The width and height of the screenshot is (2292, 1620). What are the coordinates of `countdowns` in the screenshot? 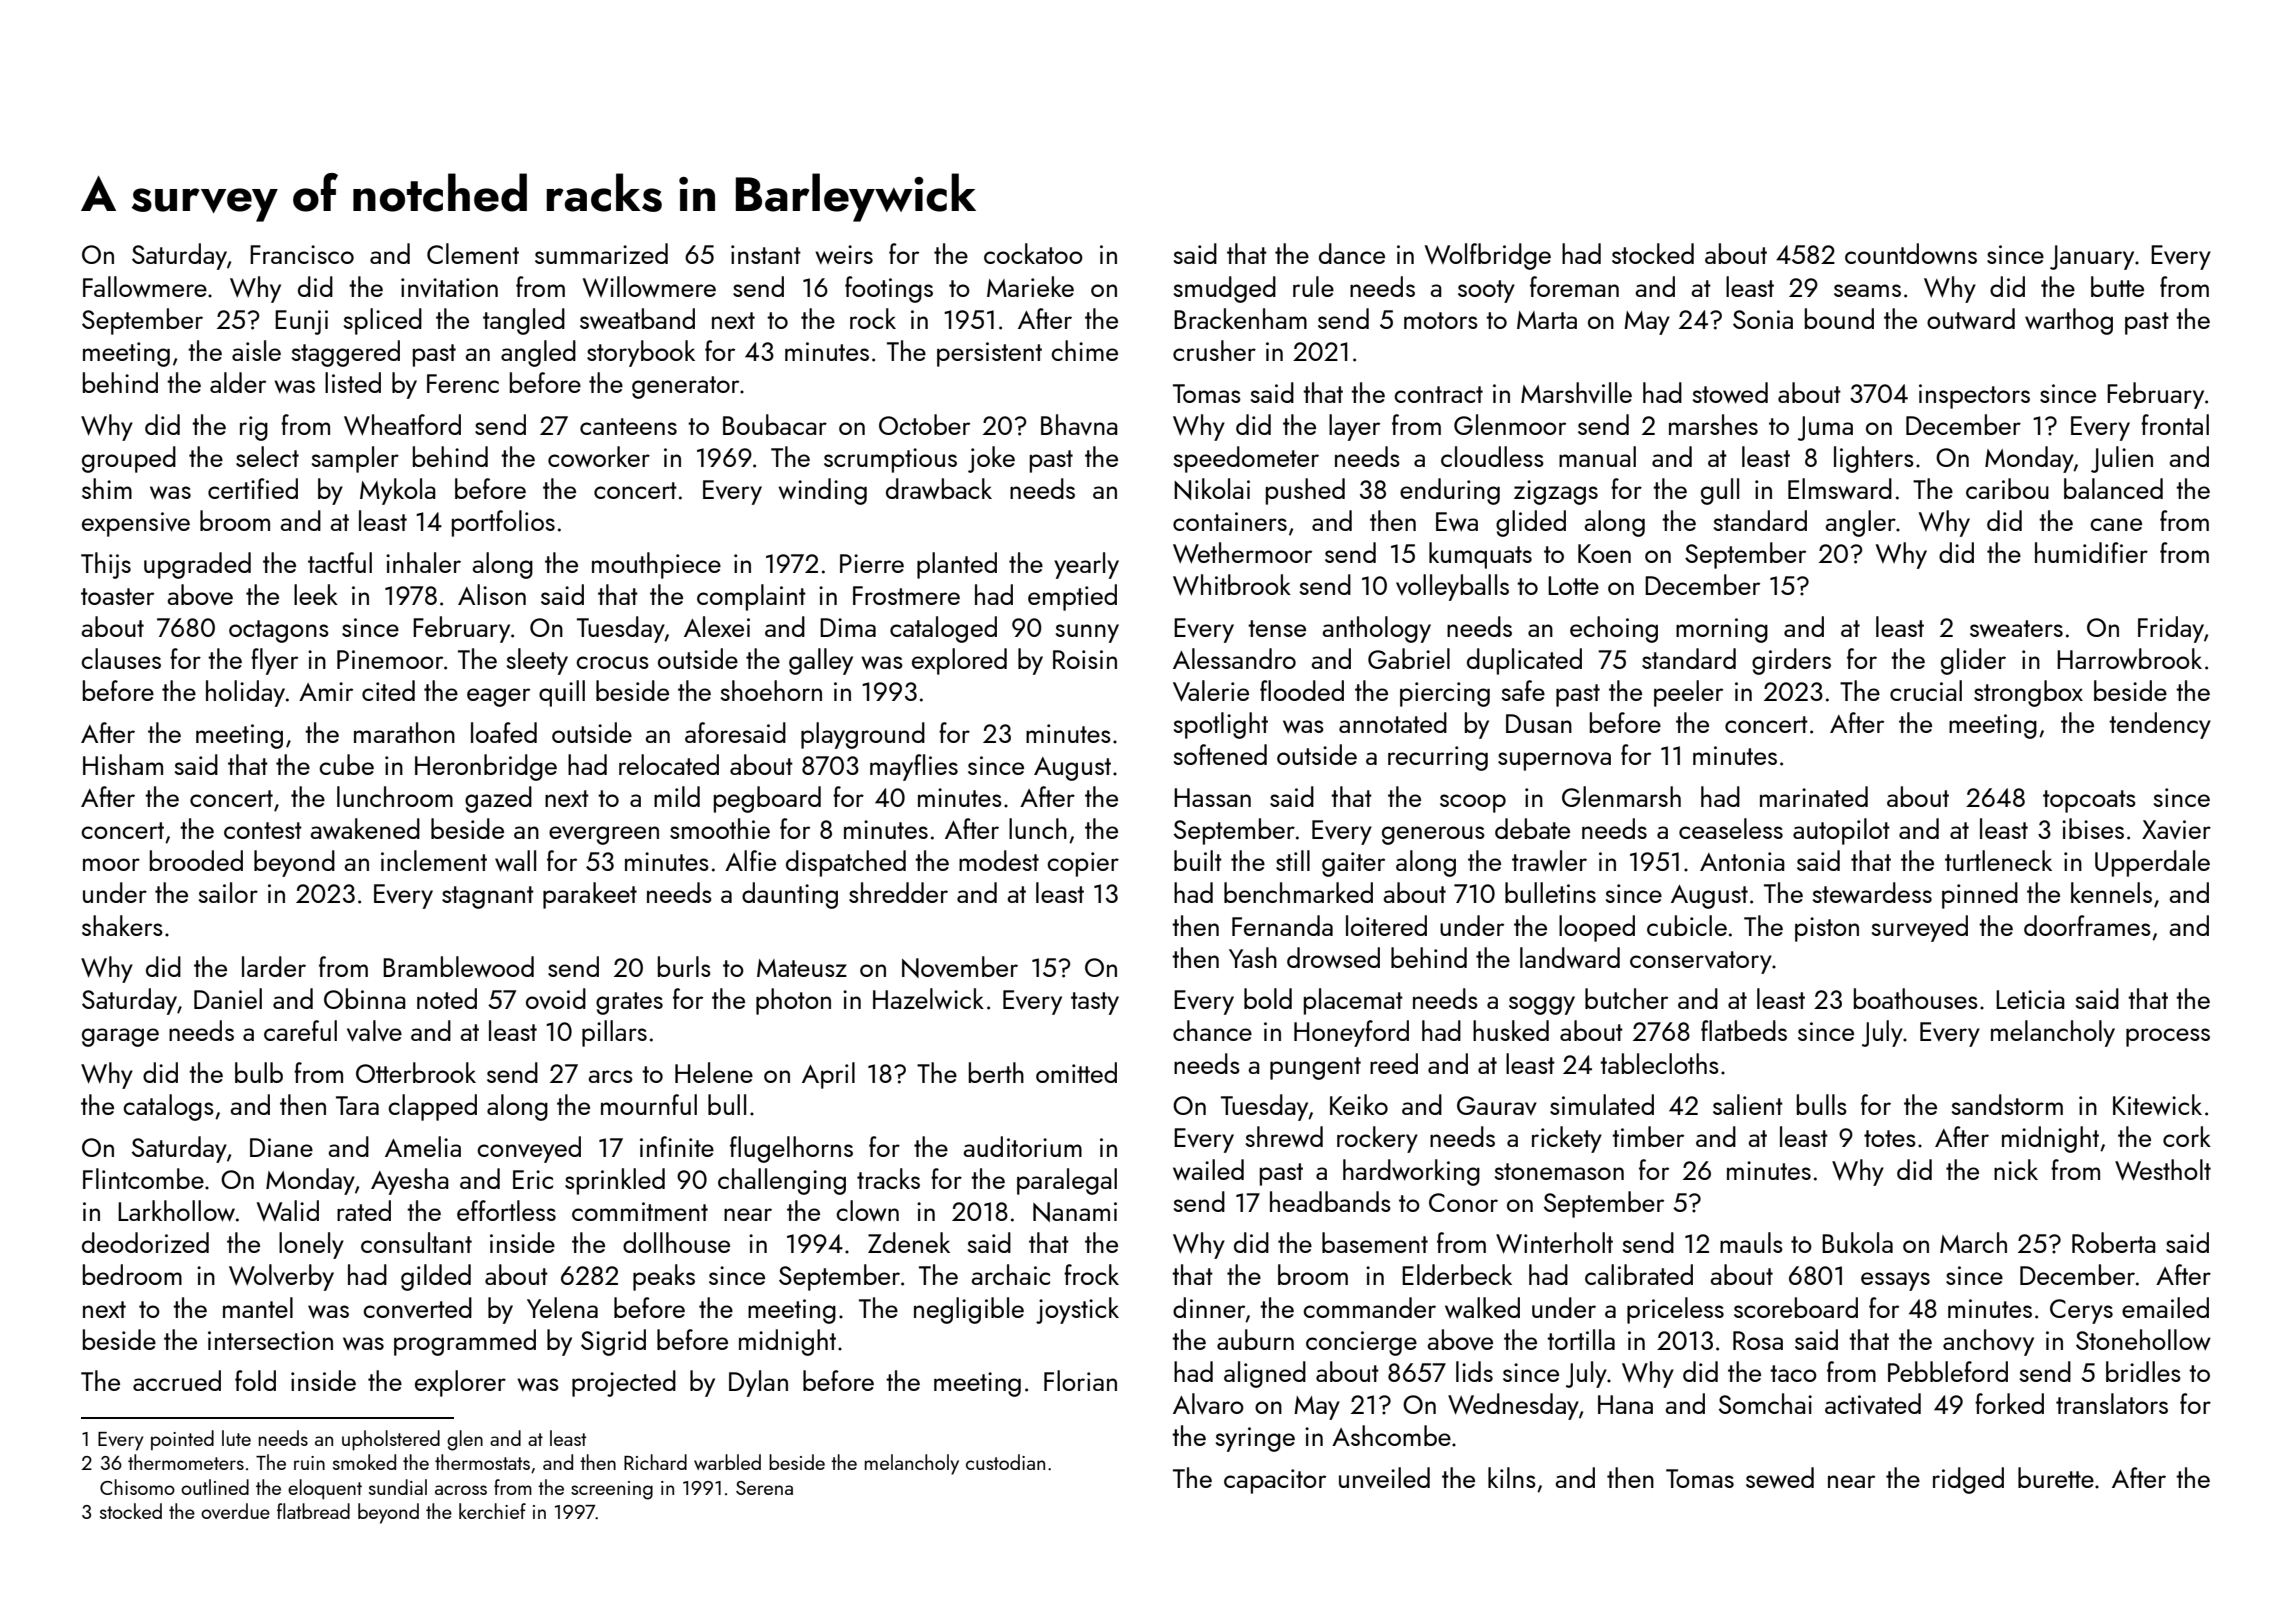 It's located at (1911, 254).
